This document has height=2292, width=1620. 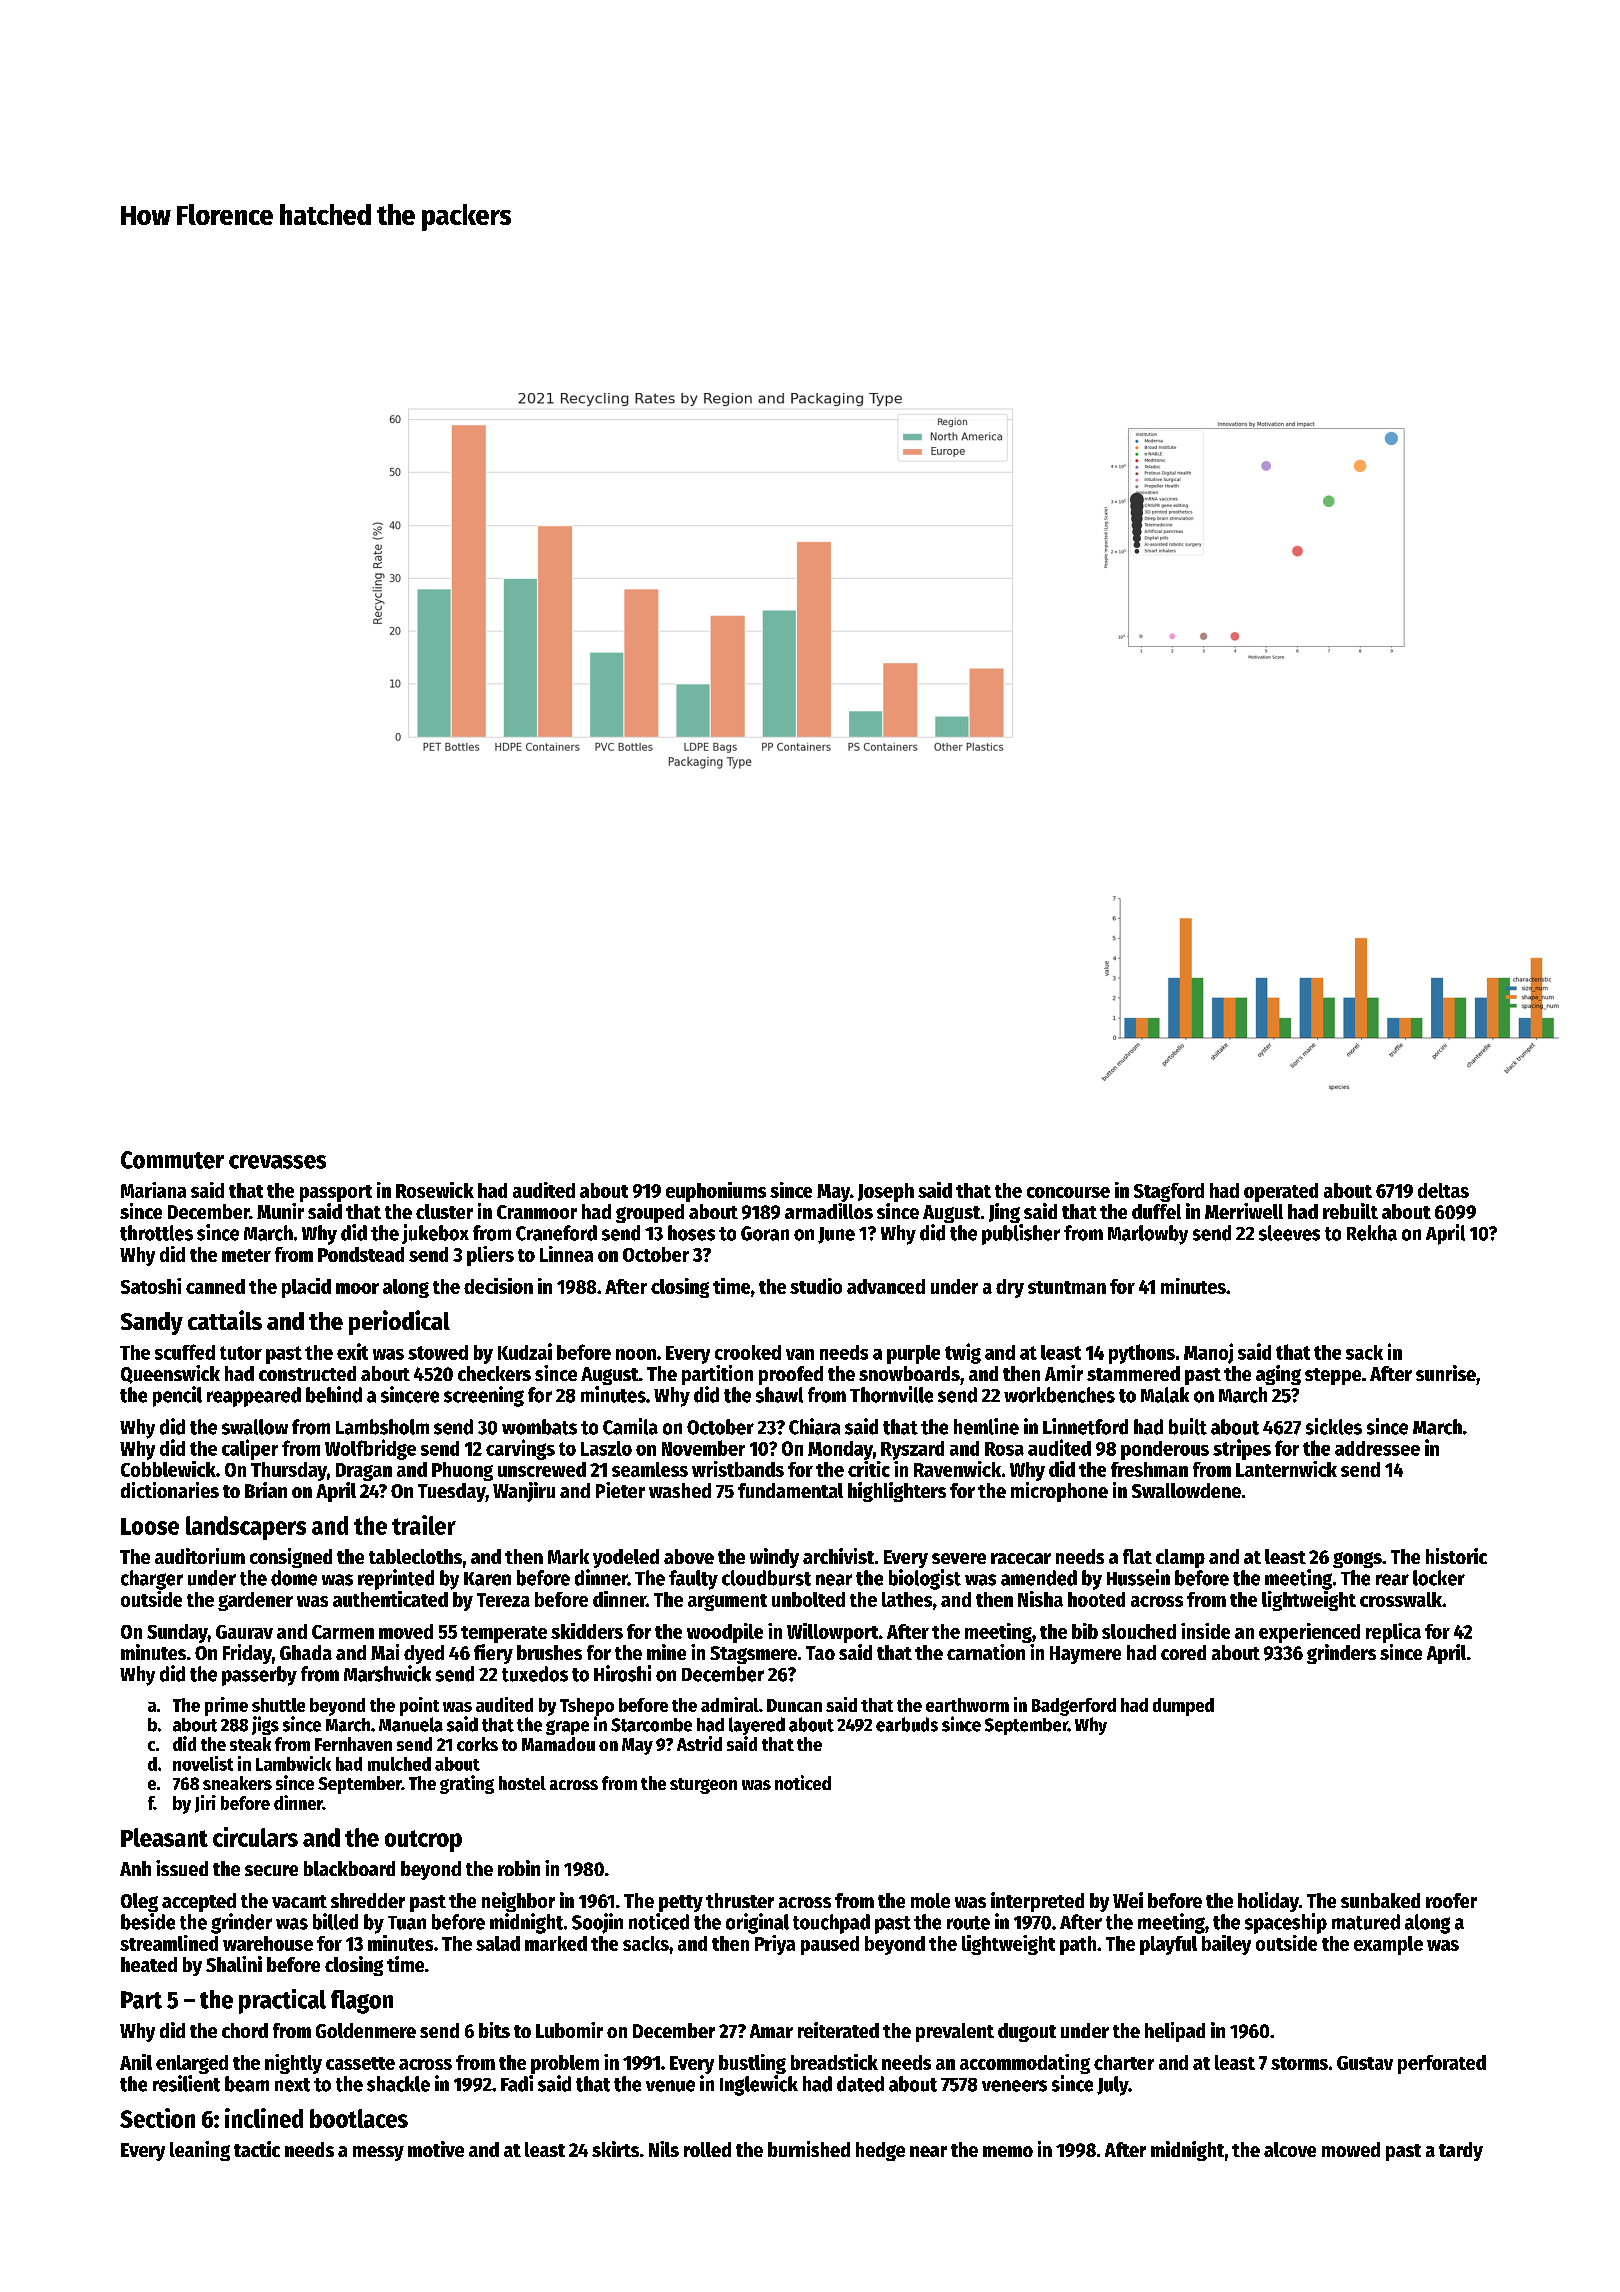 What do you see at coordinates (691, 1233) in the document?
I see `hoses` at bounding box center [691, 1233].
